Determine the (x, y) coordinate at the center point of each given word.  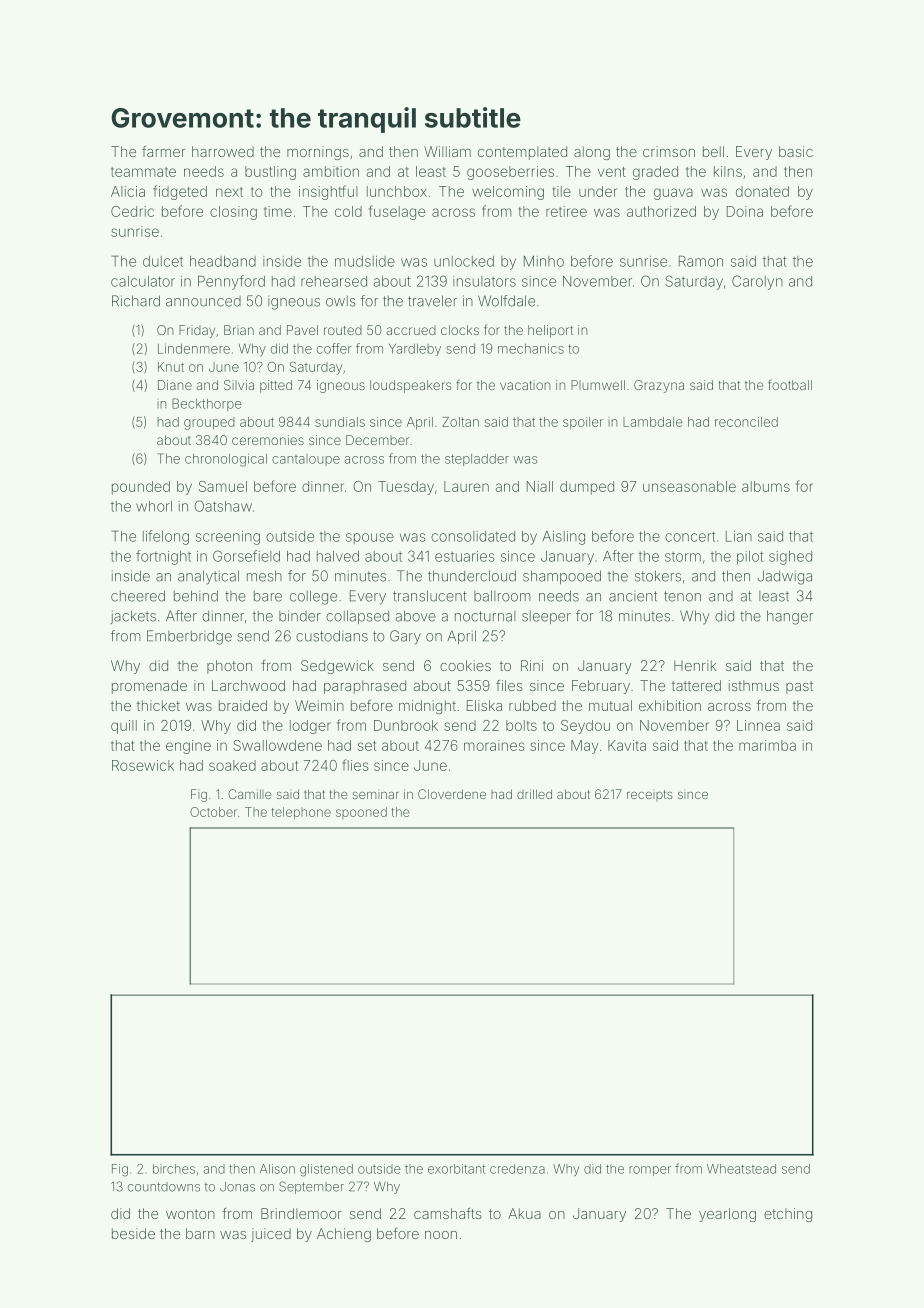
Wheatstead (741, 1169)
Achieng (344, 1235)
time (278, 211)
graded (655, 173)
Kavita (627, 745)
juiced (271, 1235)
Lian (739, 536)
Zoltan (460, 422)
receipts (650, 795)
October (213, 812)
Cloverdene (452, 794)
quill (124, 727)
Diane (175, 385)
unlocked (464, 261)
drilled (534, 794)
